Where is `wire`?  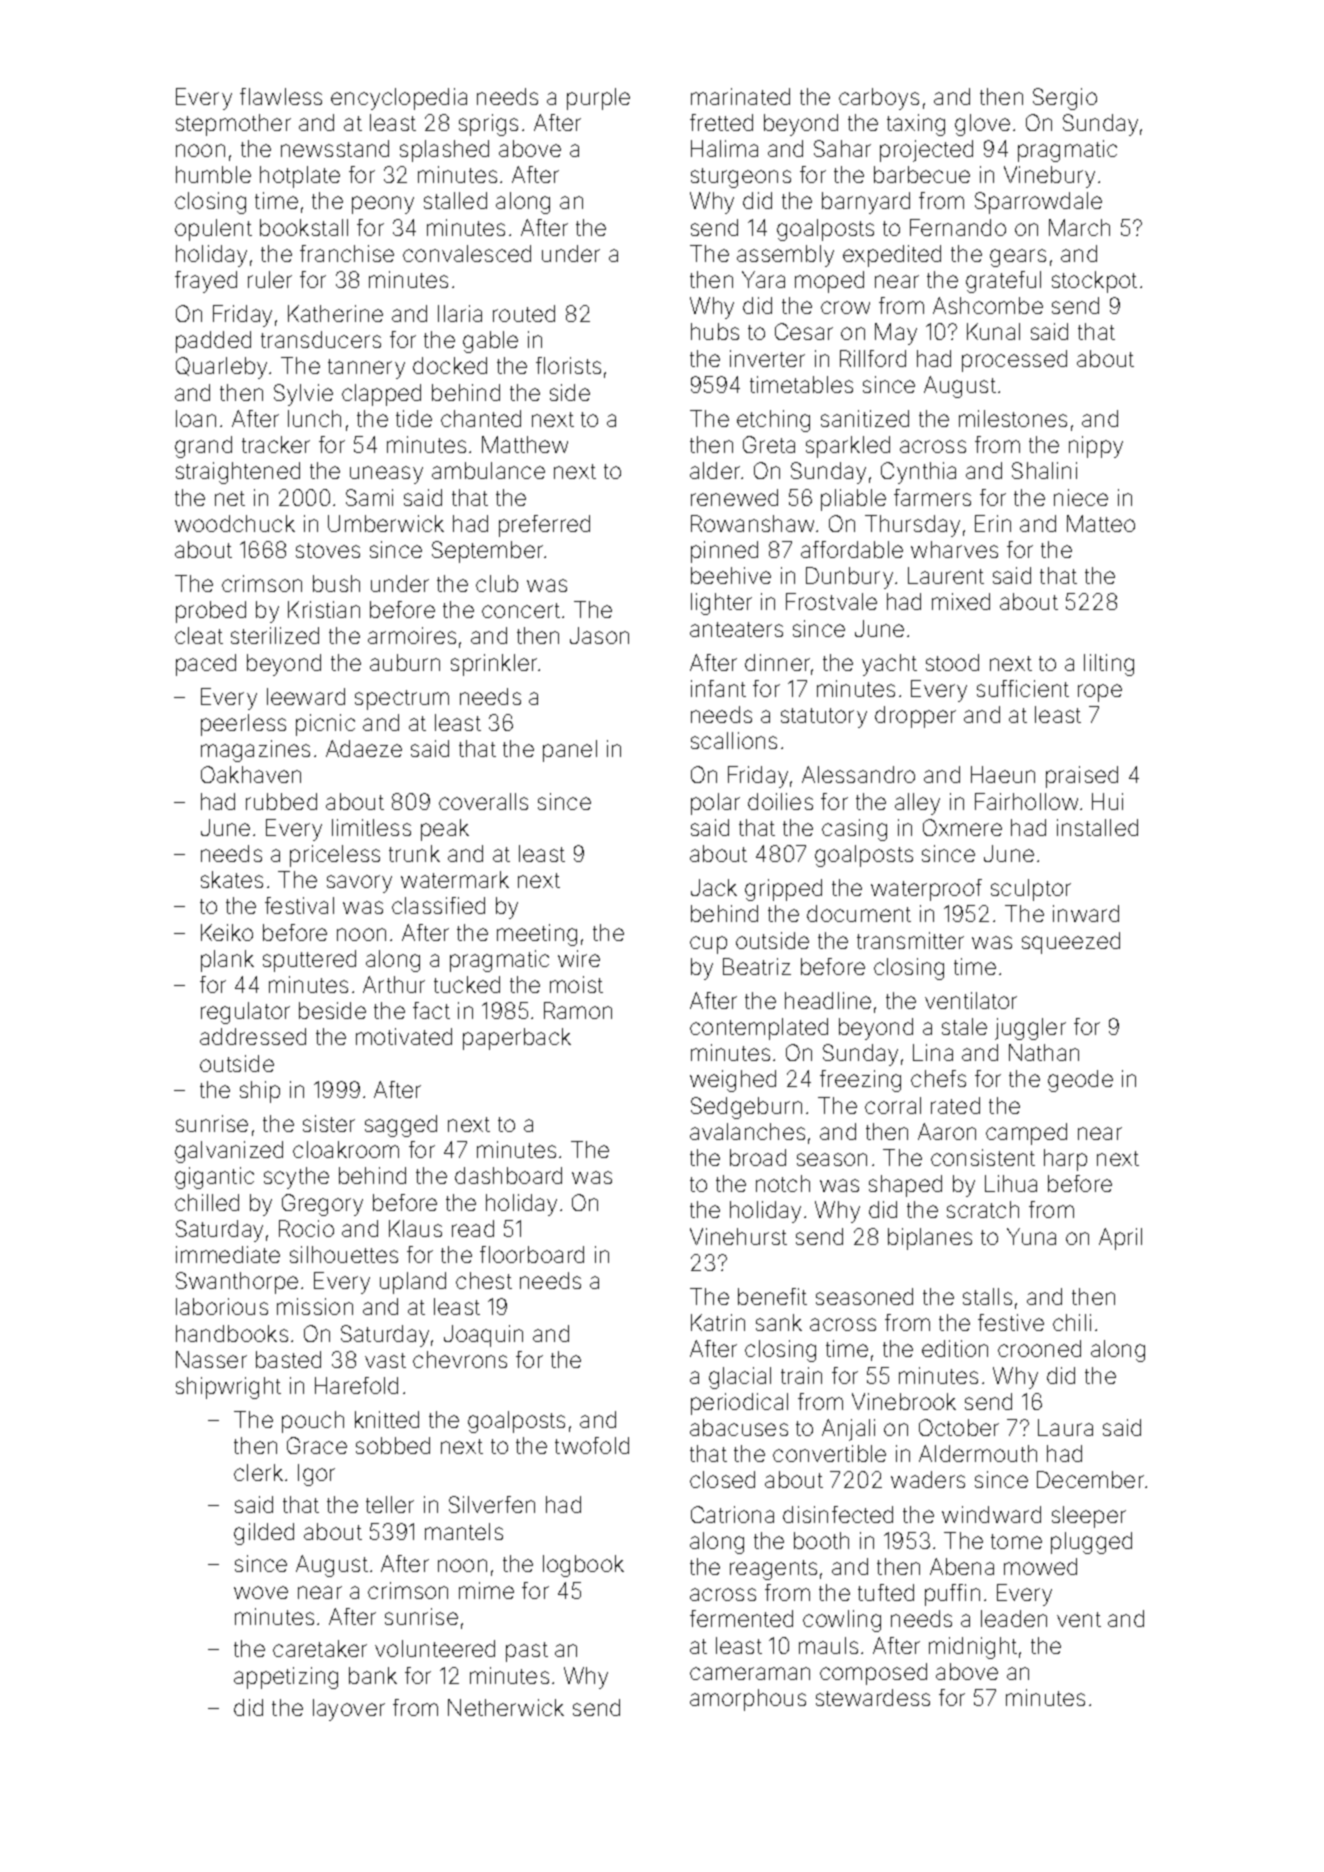
wire is located at coordinates (579, 958).
